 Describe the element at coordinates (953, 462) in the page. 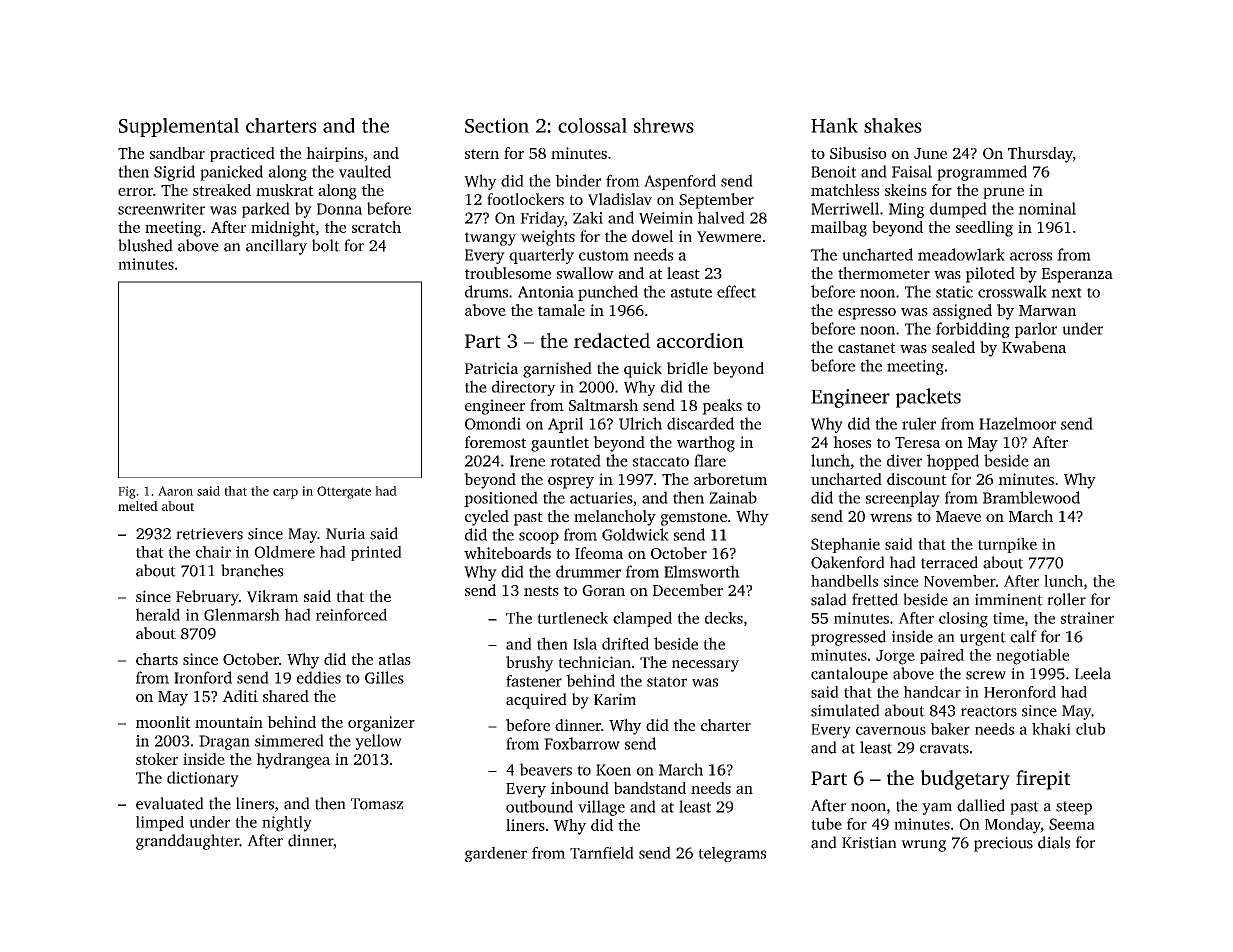

I see `hopped` at that location.
